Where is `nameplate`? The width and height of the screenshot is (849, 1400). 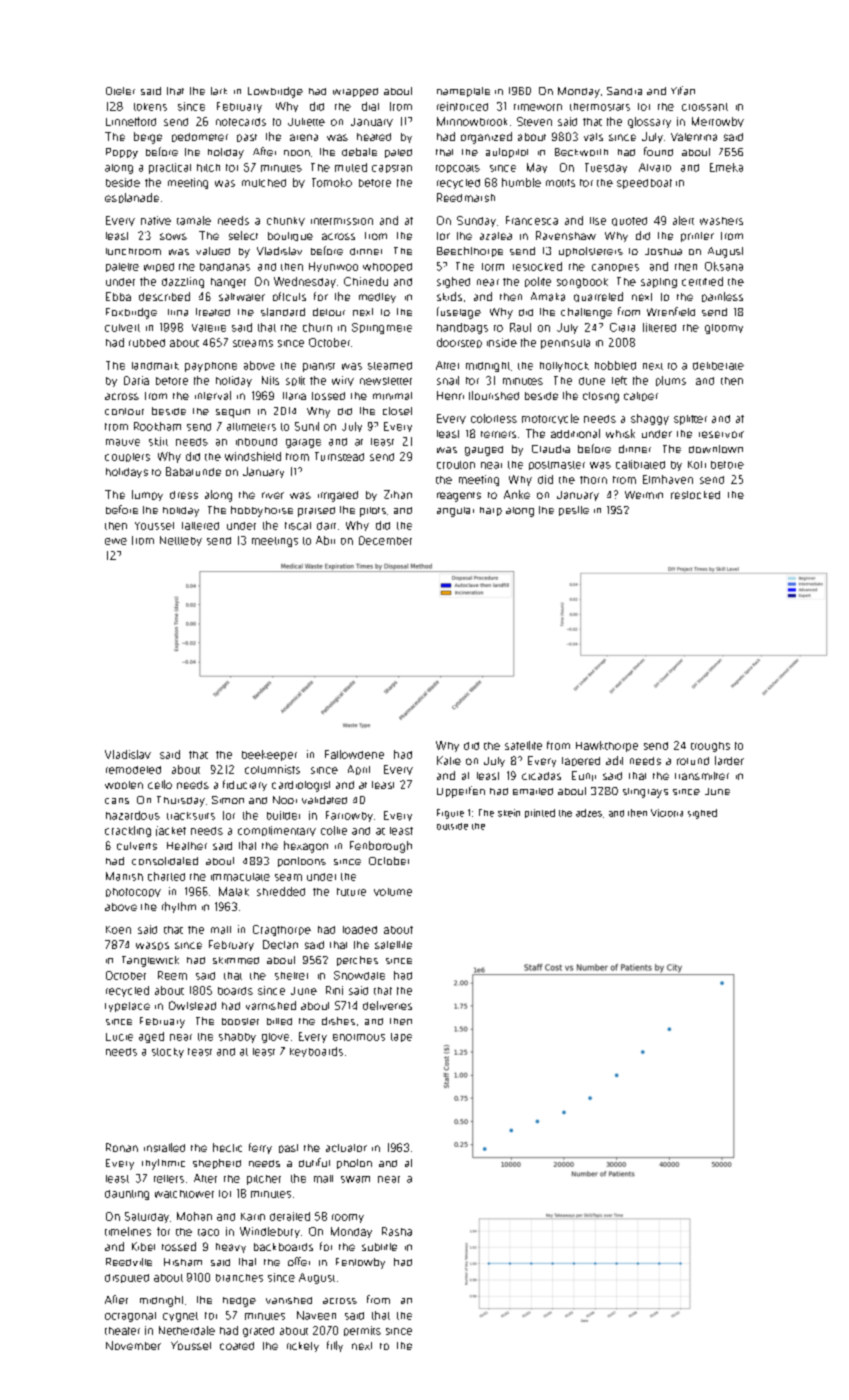
nameplate is located at coordinates (463, 92).
